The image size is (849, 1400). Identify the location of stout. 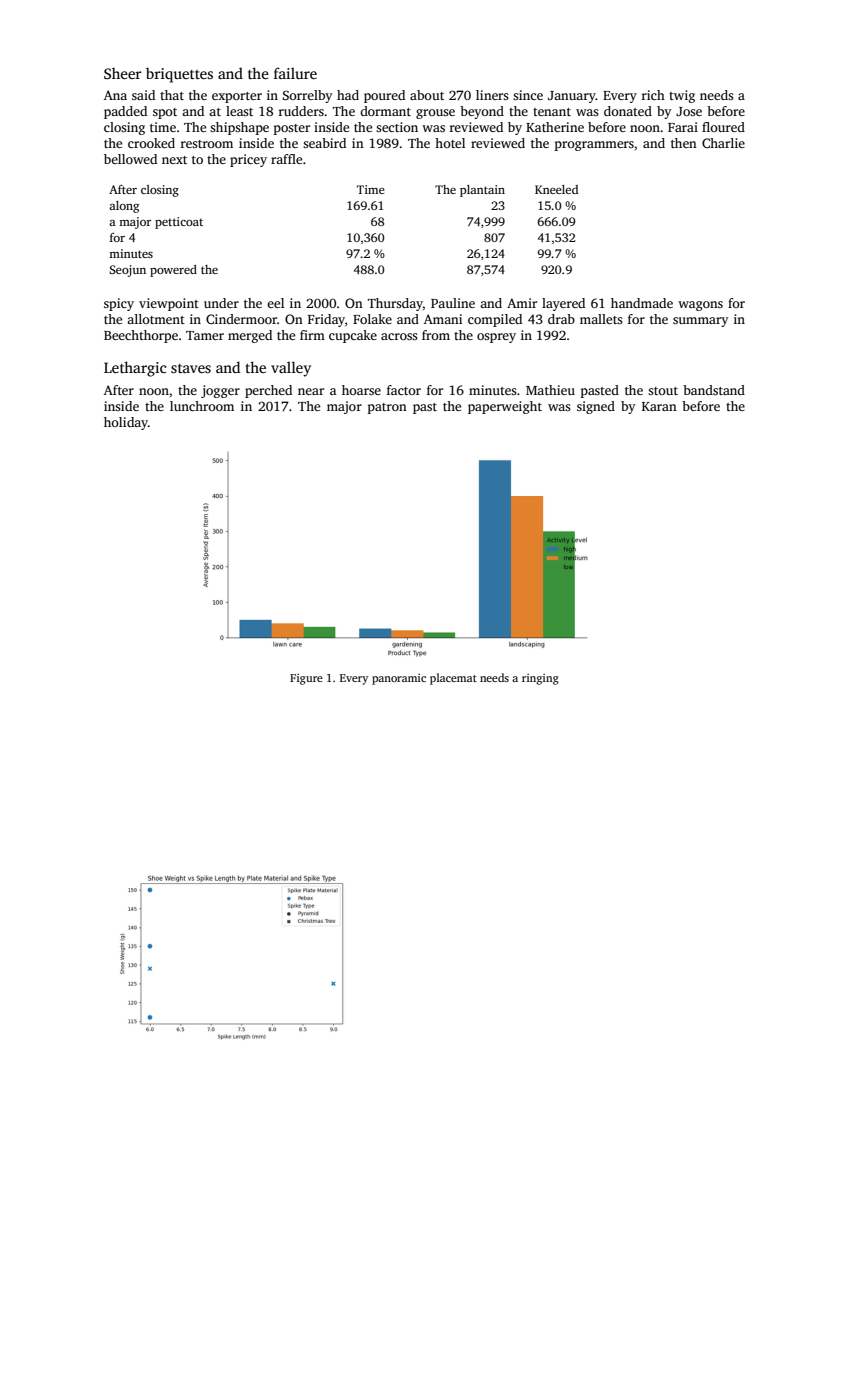
(663, 391).
